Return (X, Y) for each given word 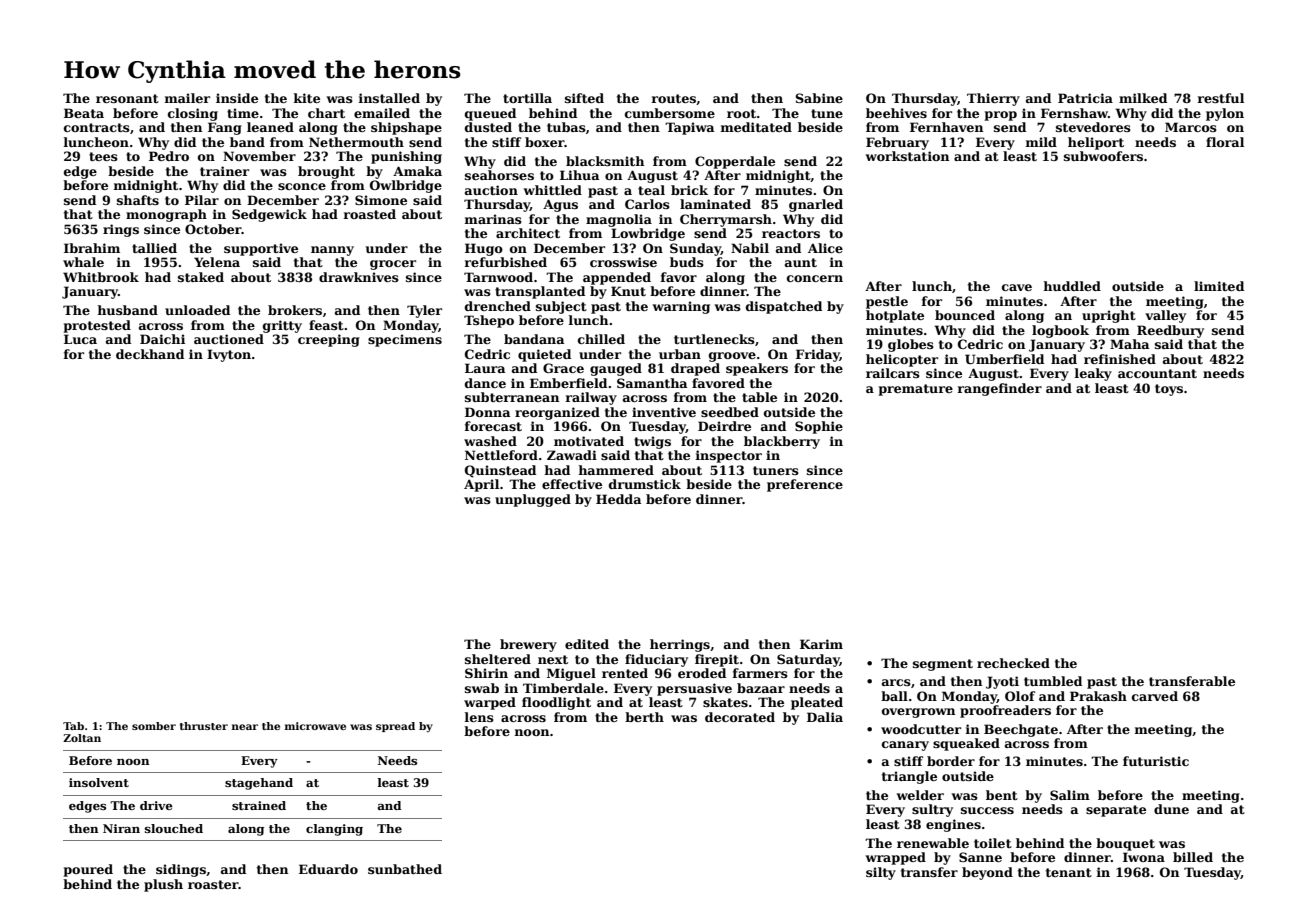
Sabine (819, 98)
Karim (821, 644)
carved (1155, 696)
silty (881, 873)
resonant (127, 98)
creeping (329, 340)
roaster (213, 884)
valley (1165, 316)
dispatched (784, 307)
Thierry (993, 99)
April (481, 485)
